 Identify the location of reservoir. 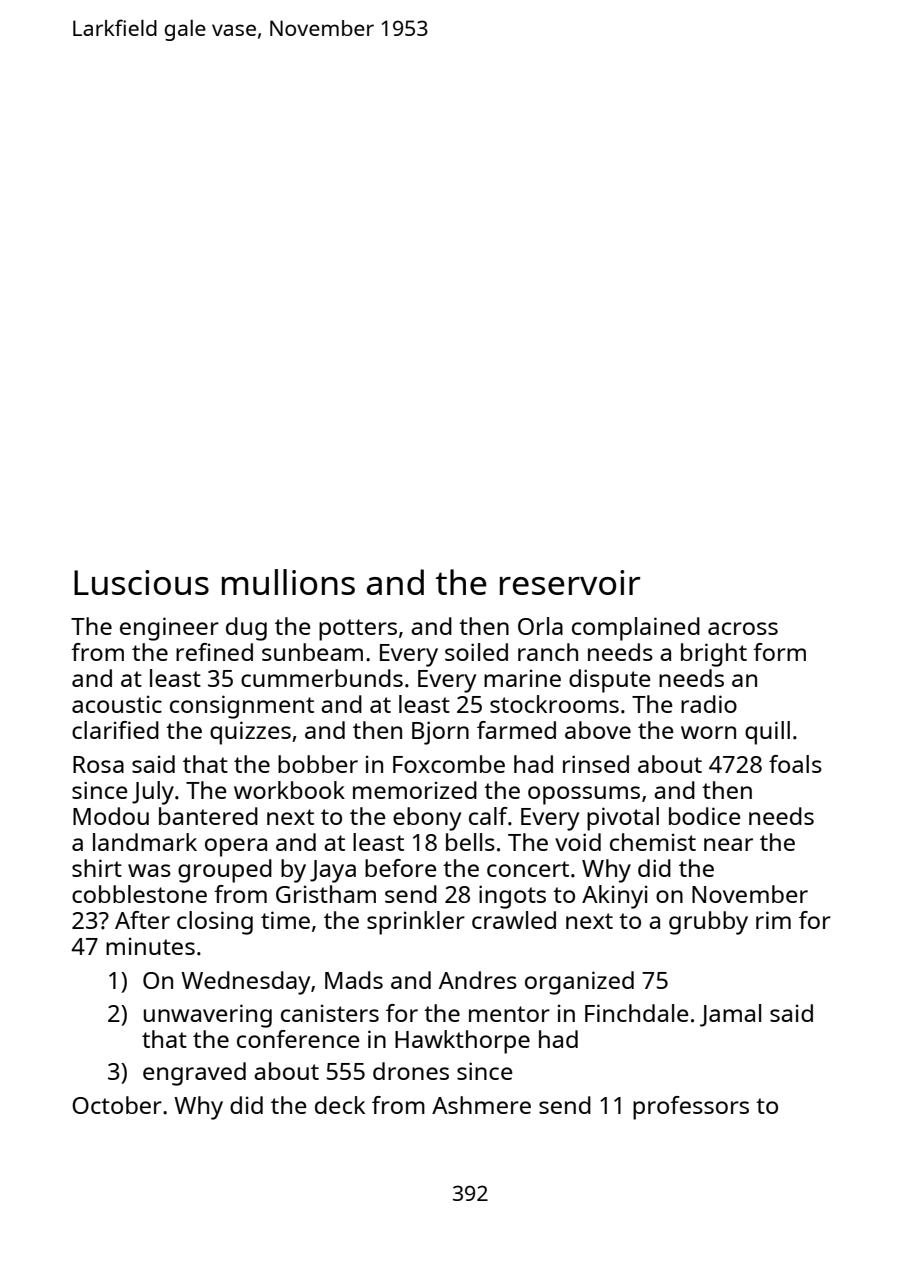
(570, 582).
